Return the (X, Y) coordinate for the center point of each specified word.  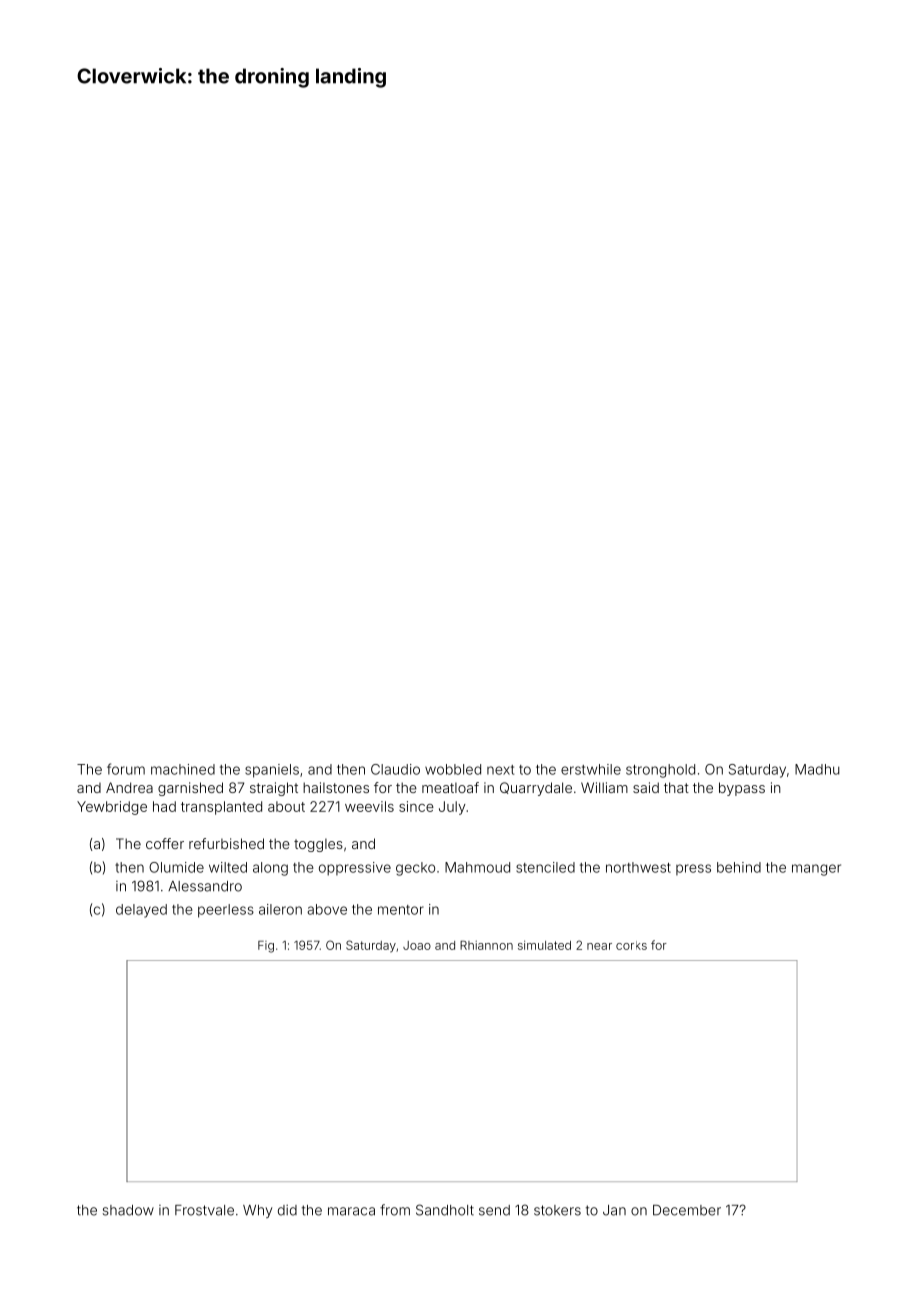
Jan (614, 1210)
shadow (128, 1210)
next (500, 770)
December (687, 1210)
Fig (266, 947)
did (287, 1210)
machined (183, 769)
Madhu (817, 769)
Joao (417, 945)
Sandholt (445, 1210)
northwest (638, 867)
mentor (401, 910)
